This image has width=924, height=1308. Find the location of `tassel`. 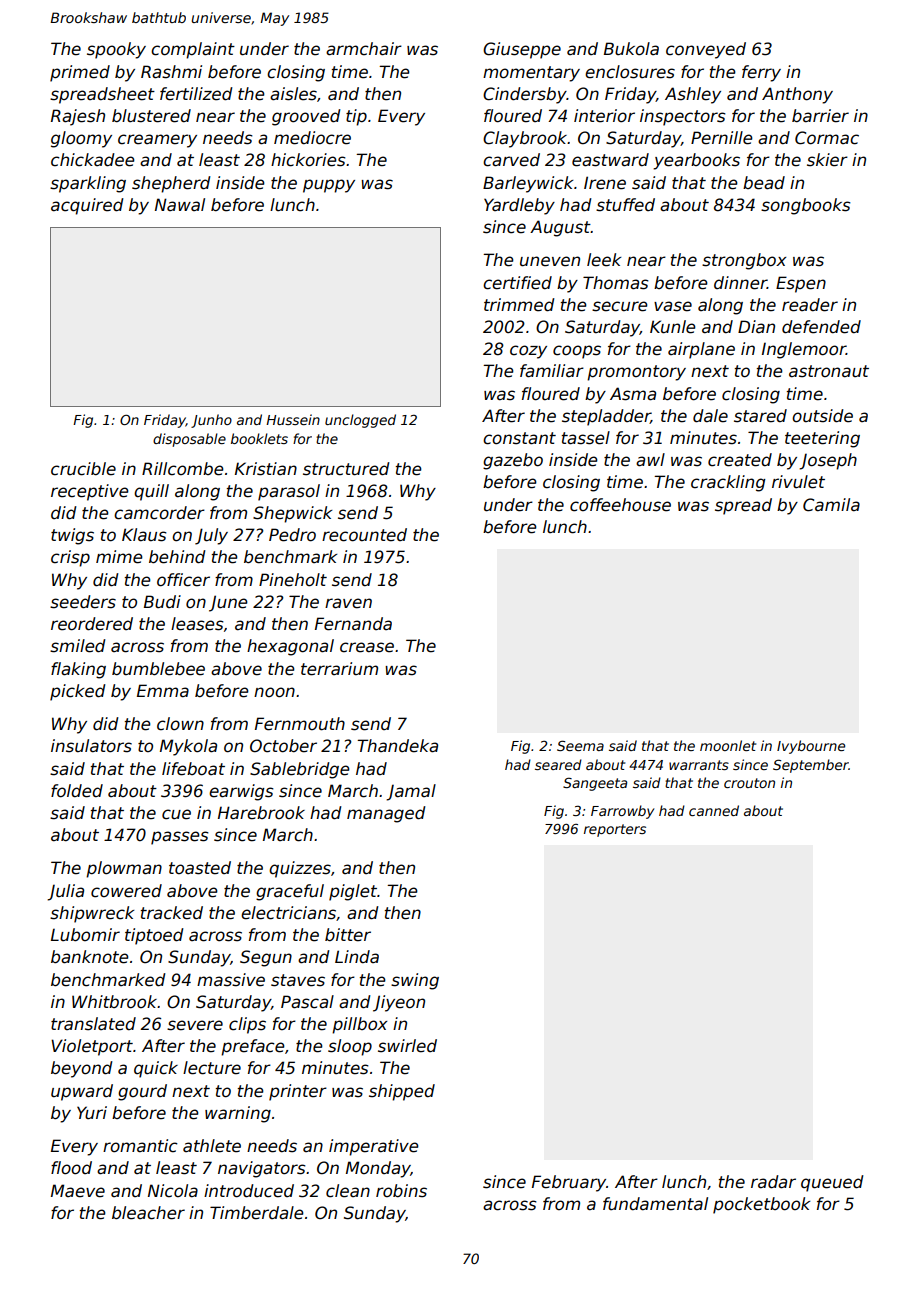

tassel is located at coordinates (586, 438).
